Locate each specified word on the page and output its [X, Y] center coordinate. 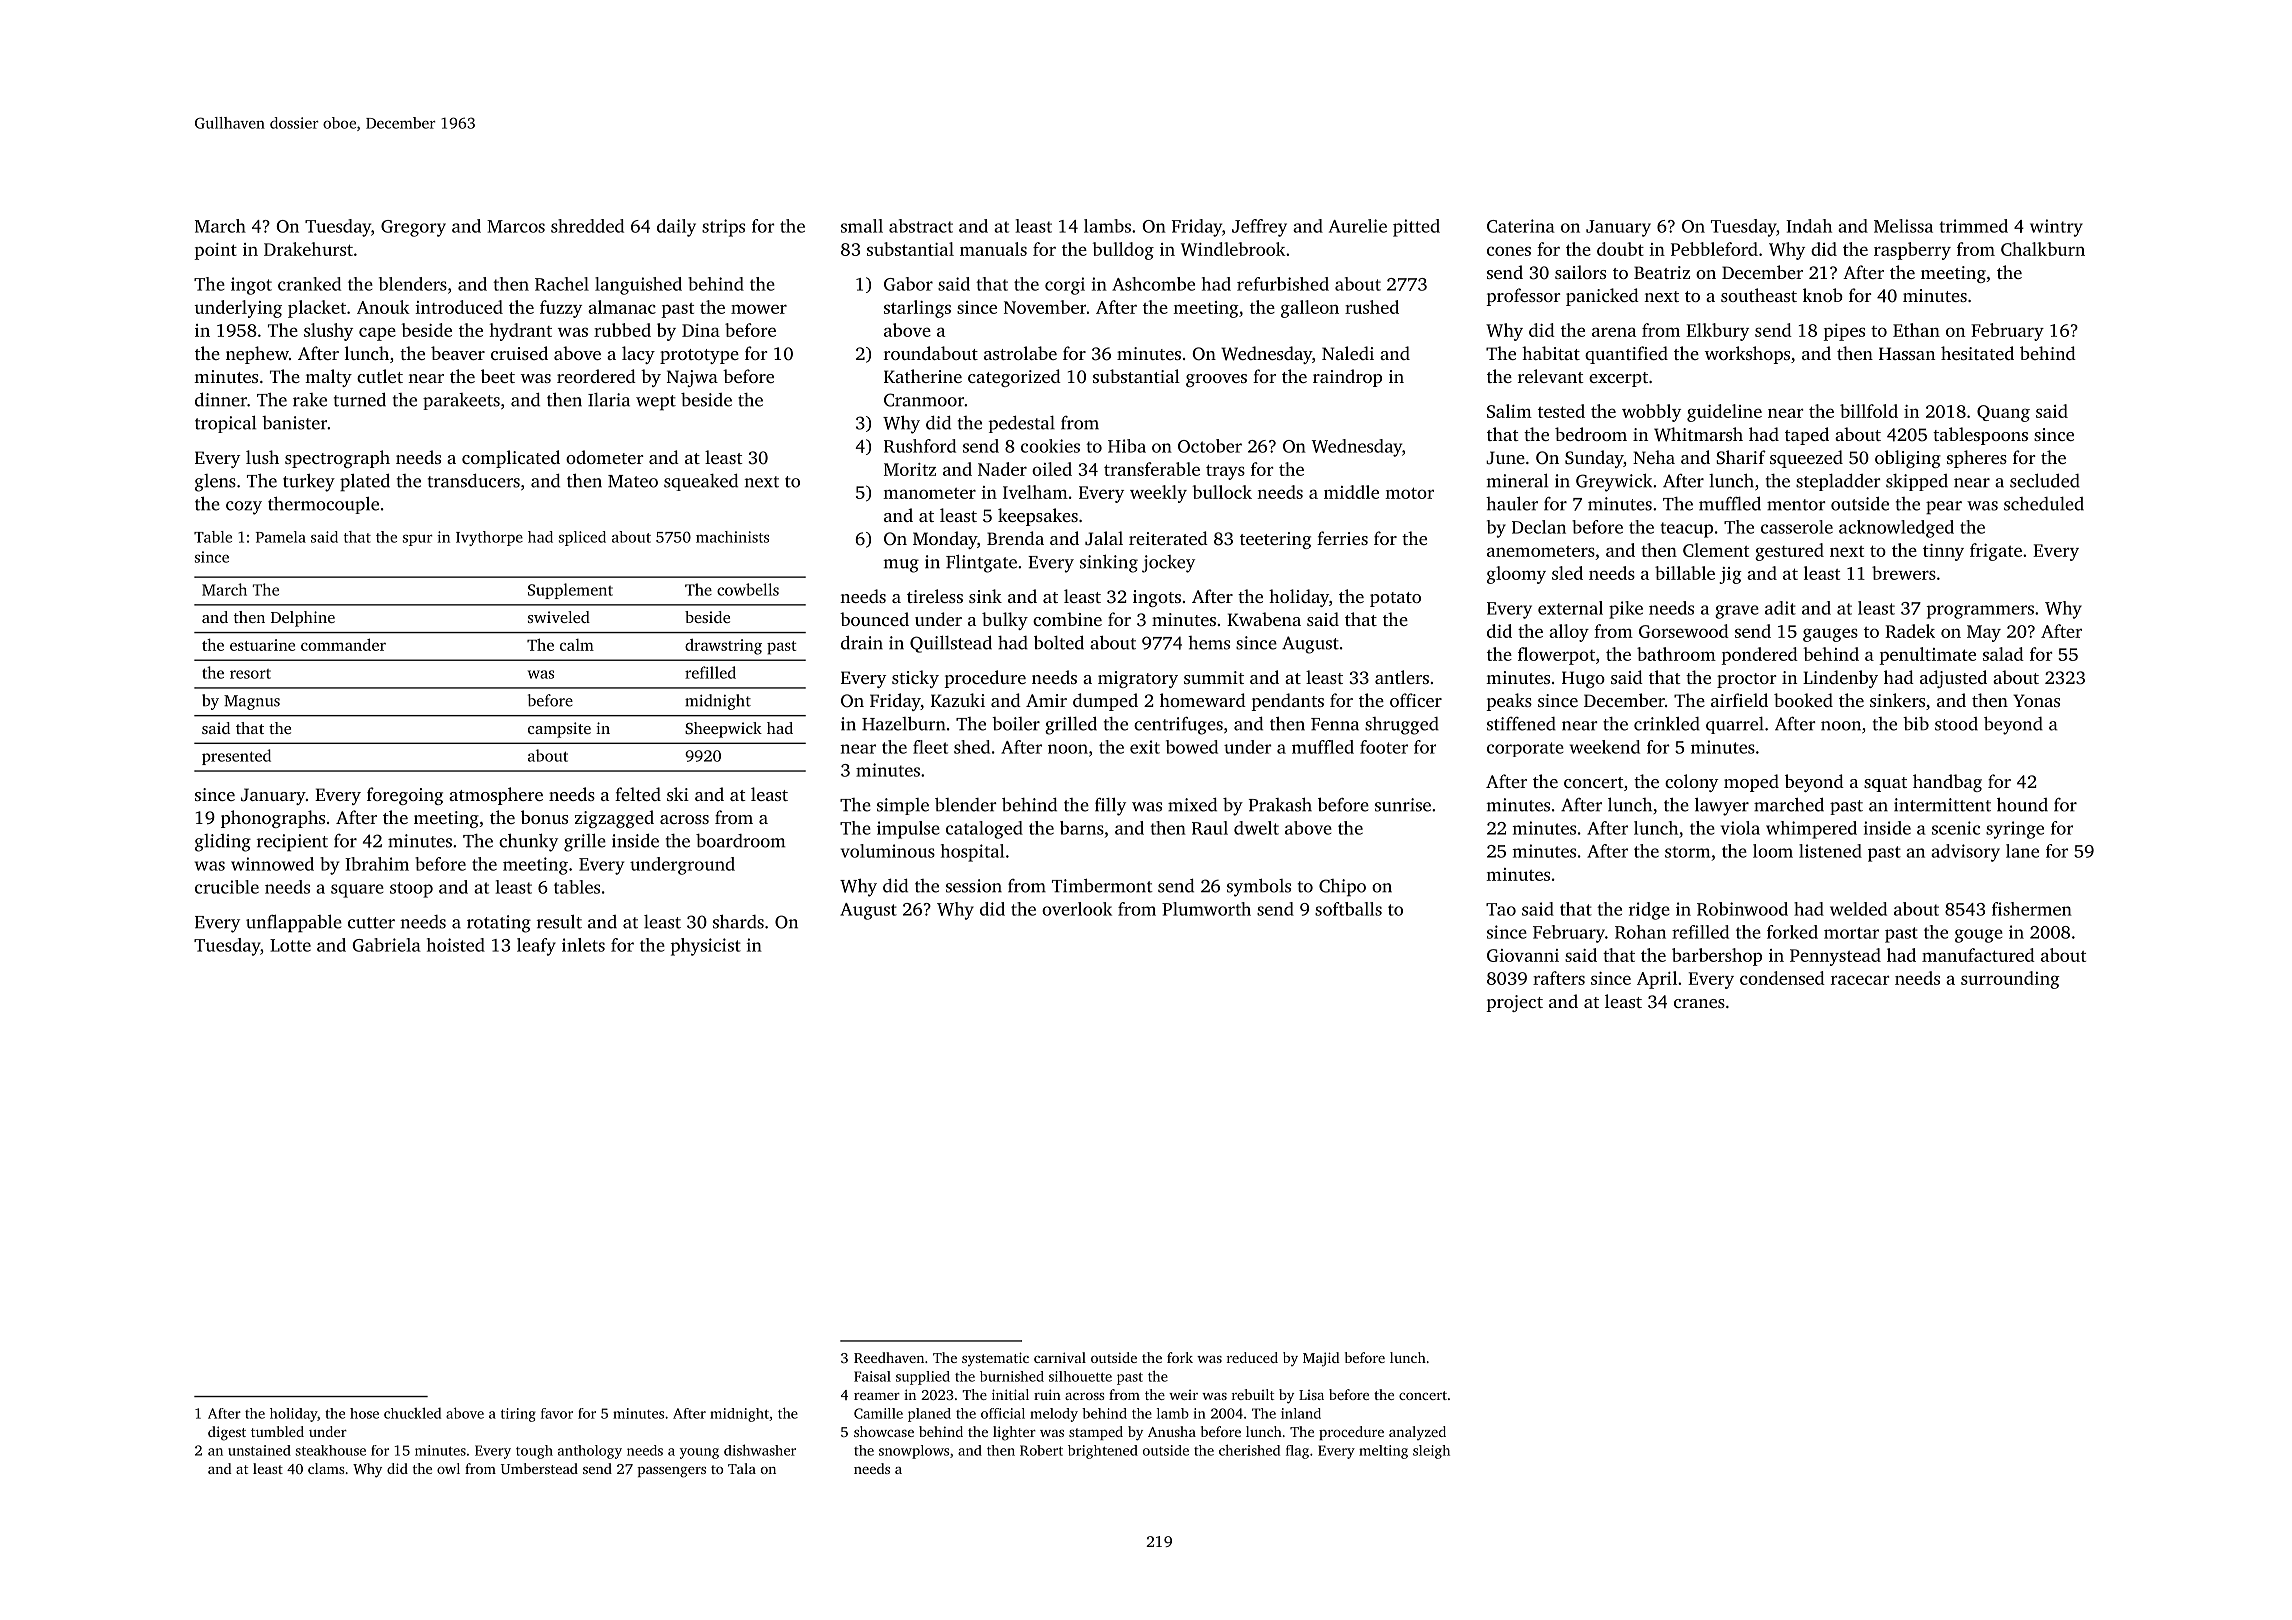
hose [364, 1413]
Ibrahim [377, 864]
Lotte [290, 945]
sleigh [1431, 1452]
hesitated [1977, 353]
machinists [732, 537]
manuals [993, 249]
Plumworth [1206, 909]
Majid [1321, 1359]
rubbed [622, 330]
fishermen [2032, 909]
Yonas [2036, 700]
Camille [878, 1413]
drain [862, 642]
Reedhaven [889, 1357]
